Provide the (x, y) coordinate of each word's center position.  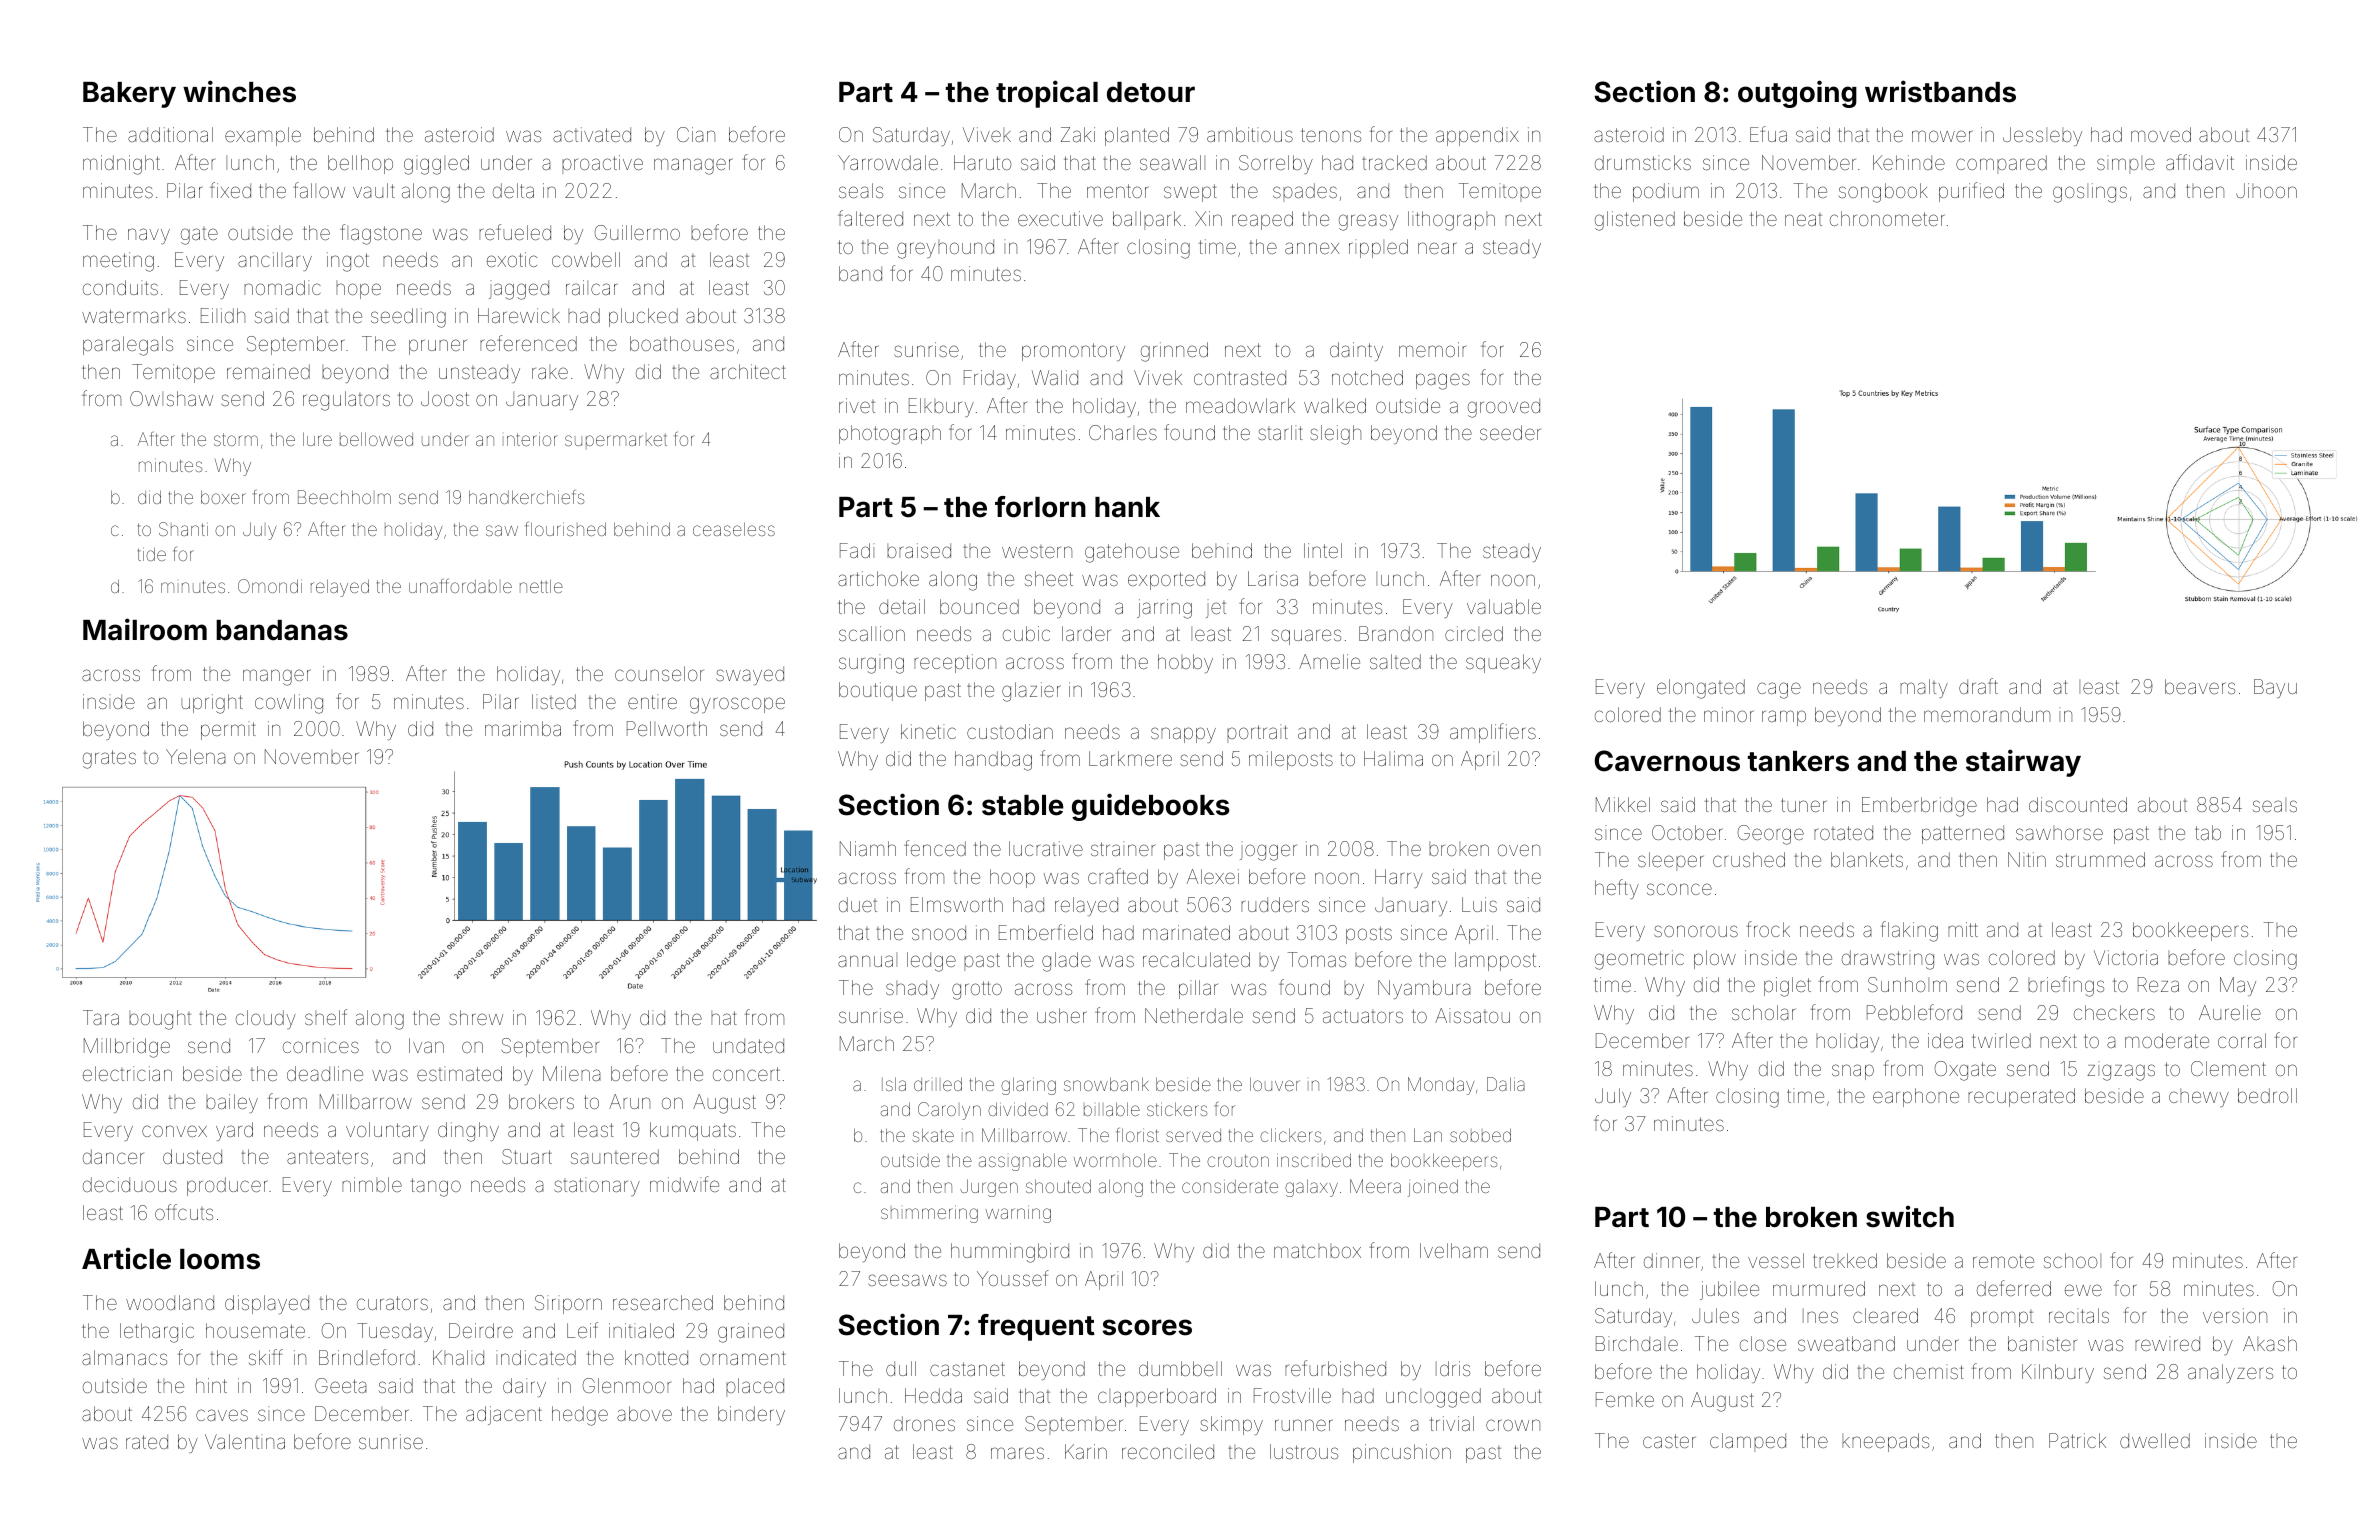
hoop (1012, 878)
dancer (113, 1156)
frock (1768, 929)
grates (109, 759)
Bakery (129, 95)
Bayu (2275, 688)
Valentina (245, 1441)
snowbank (1106, 1084)
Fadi (857, 550)
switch (1910, 1216)
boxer (223, 497)
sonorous (1696, 931)
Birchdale (1637, 1343)
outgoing (1797, 94)
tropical (1047, 94)
